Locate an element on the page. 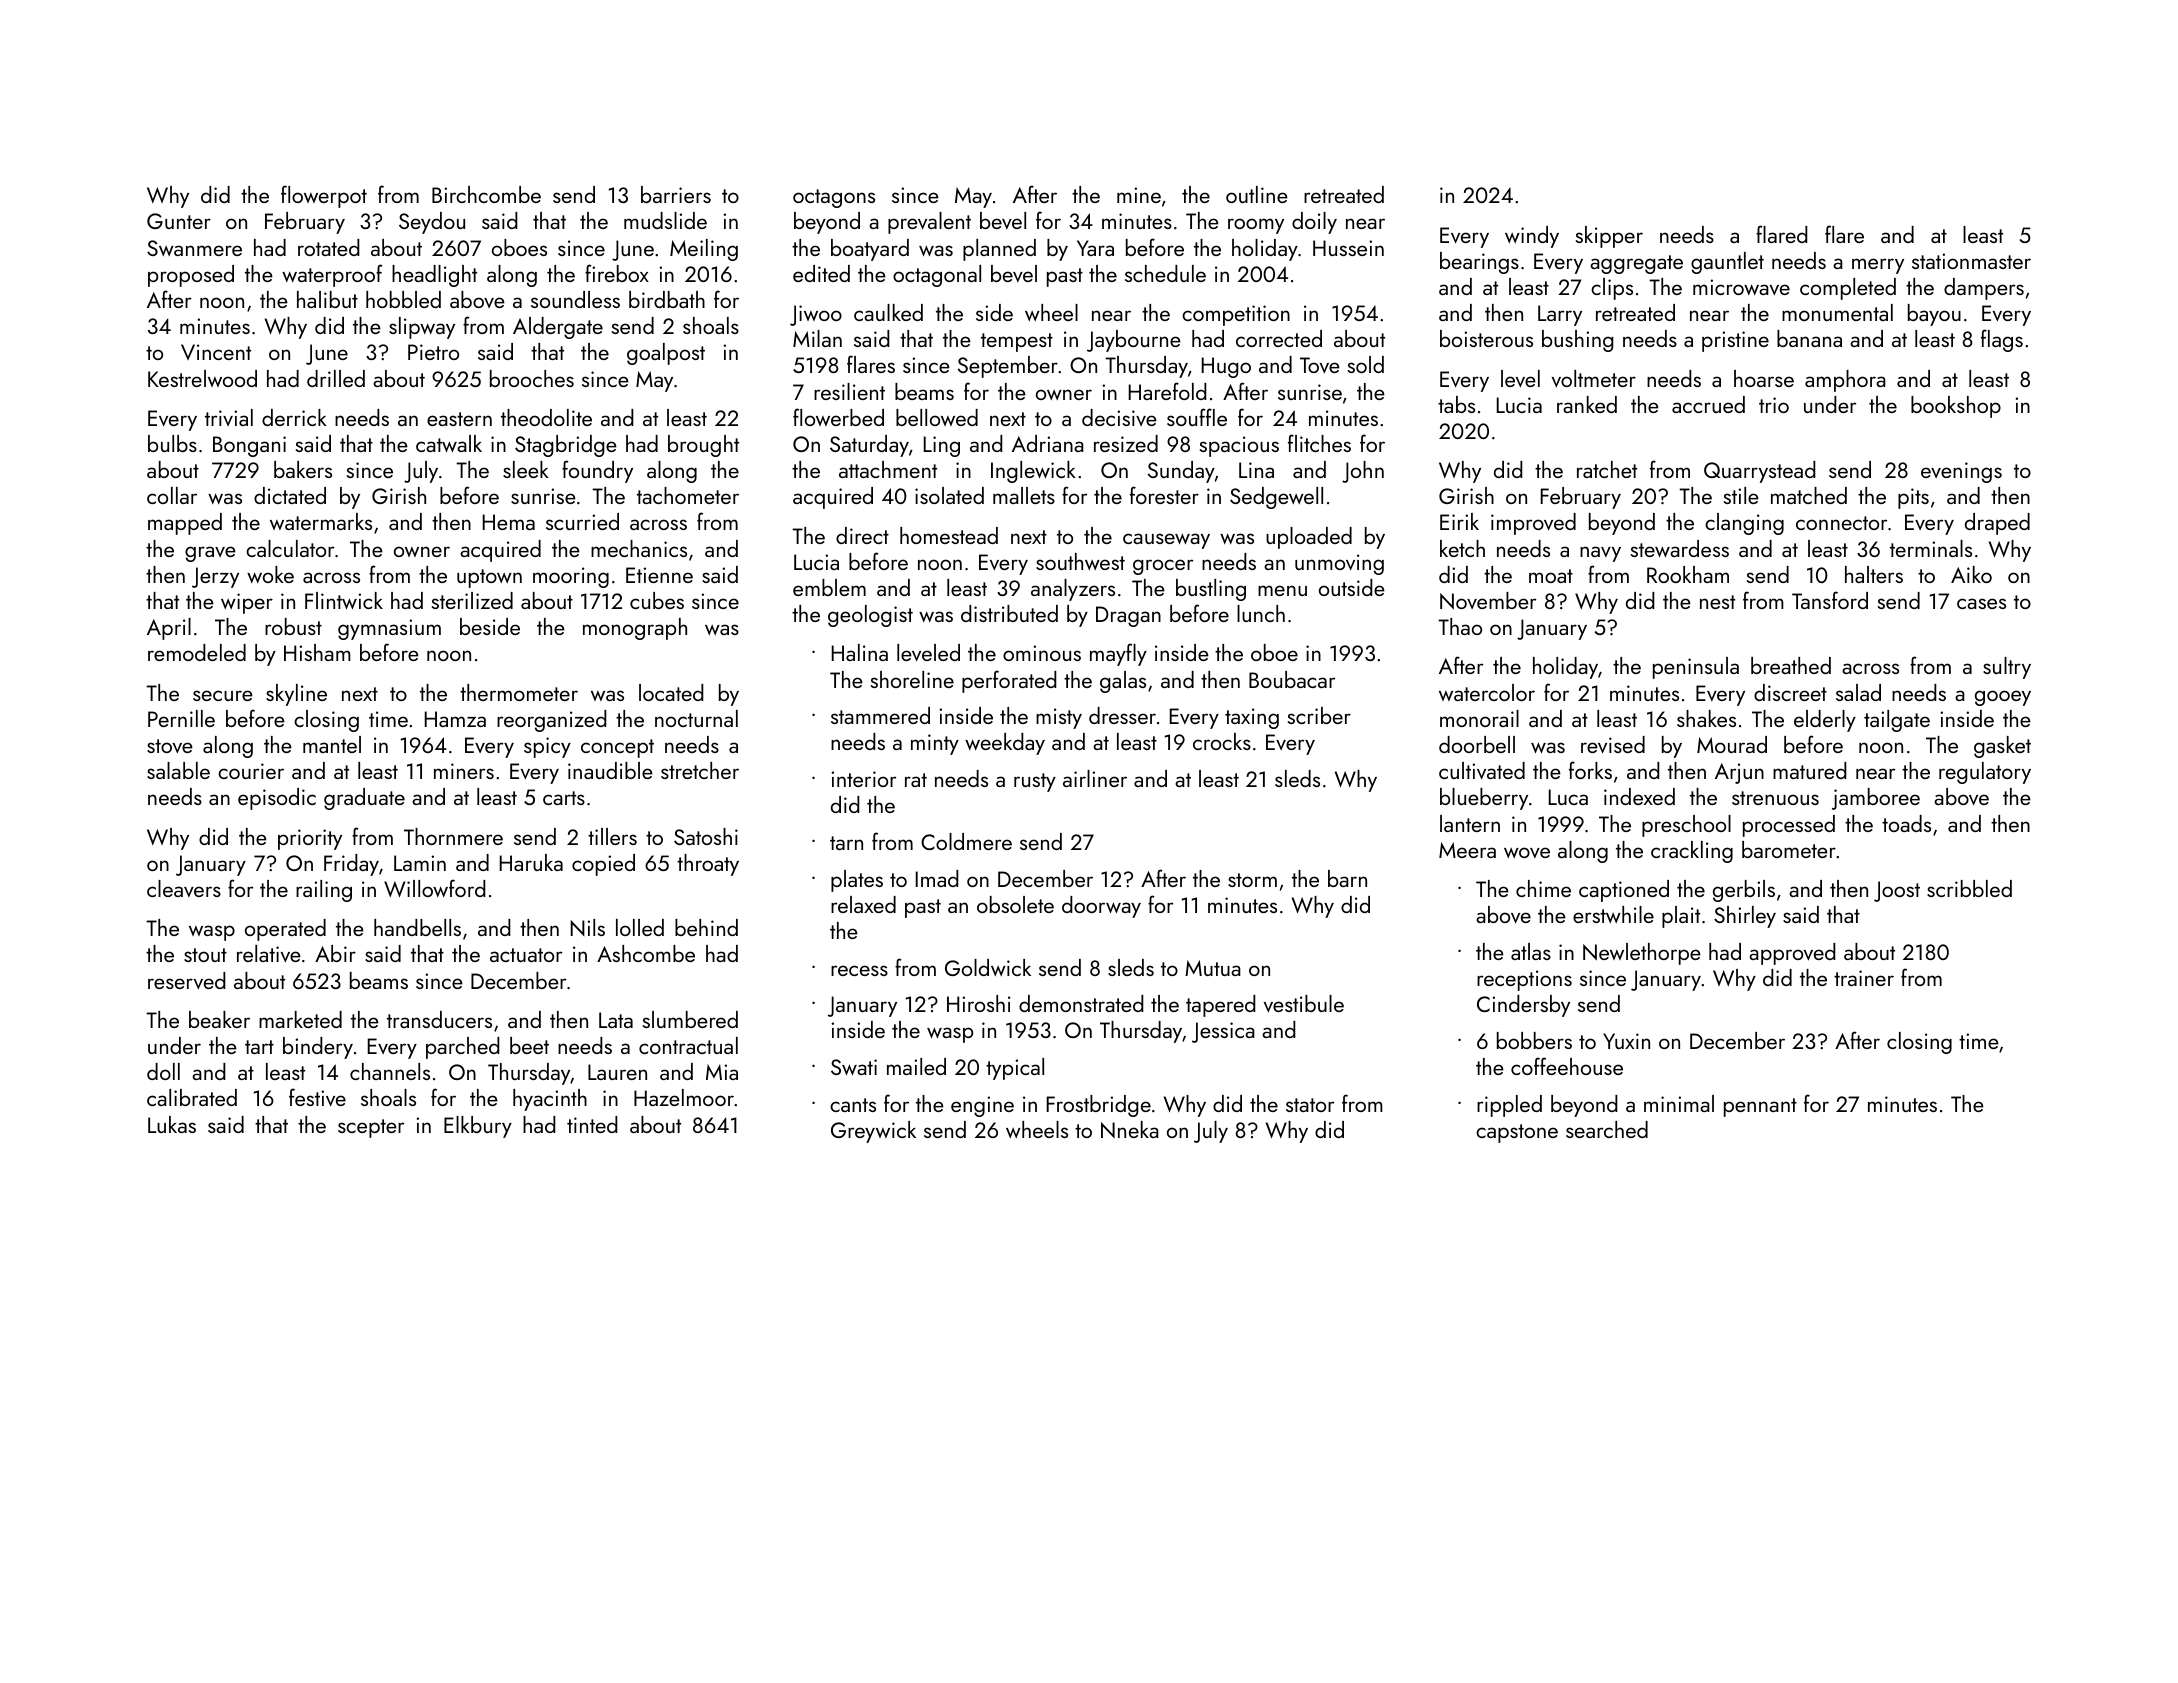 This document has width=2178, height=1683. capstone is located at coordinates (1517, 1133).
